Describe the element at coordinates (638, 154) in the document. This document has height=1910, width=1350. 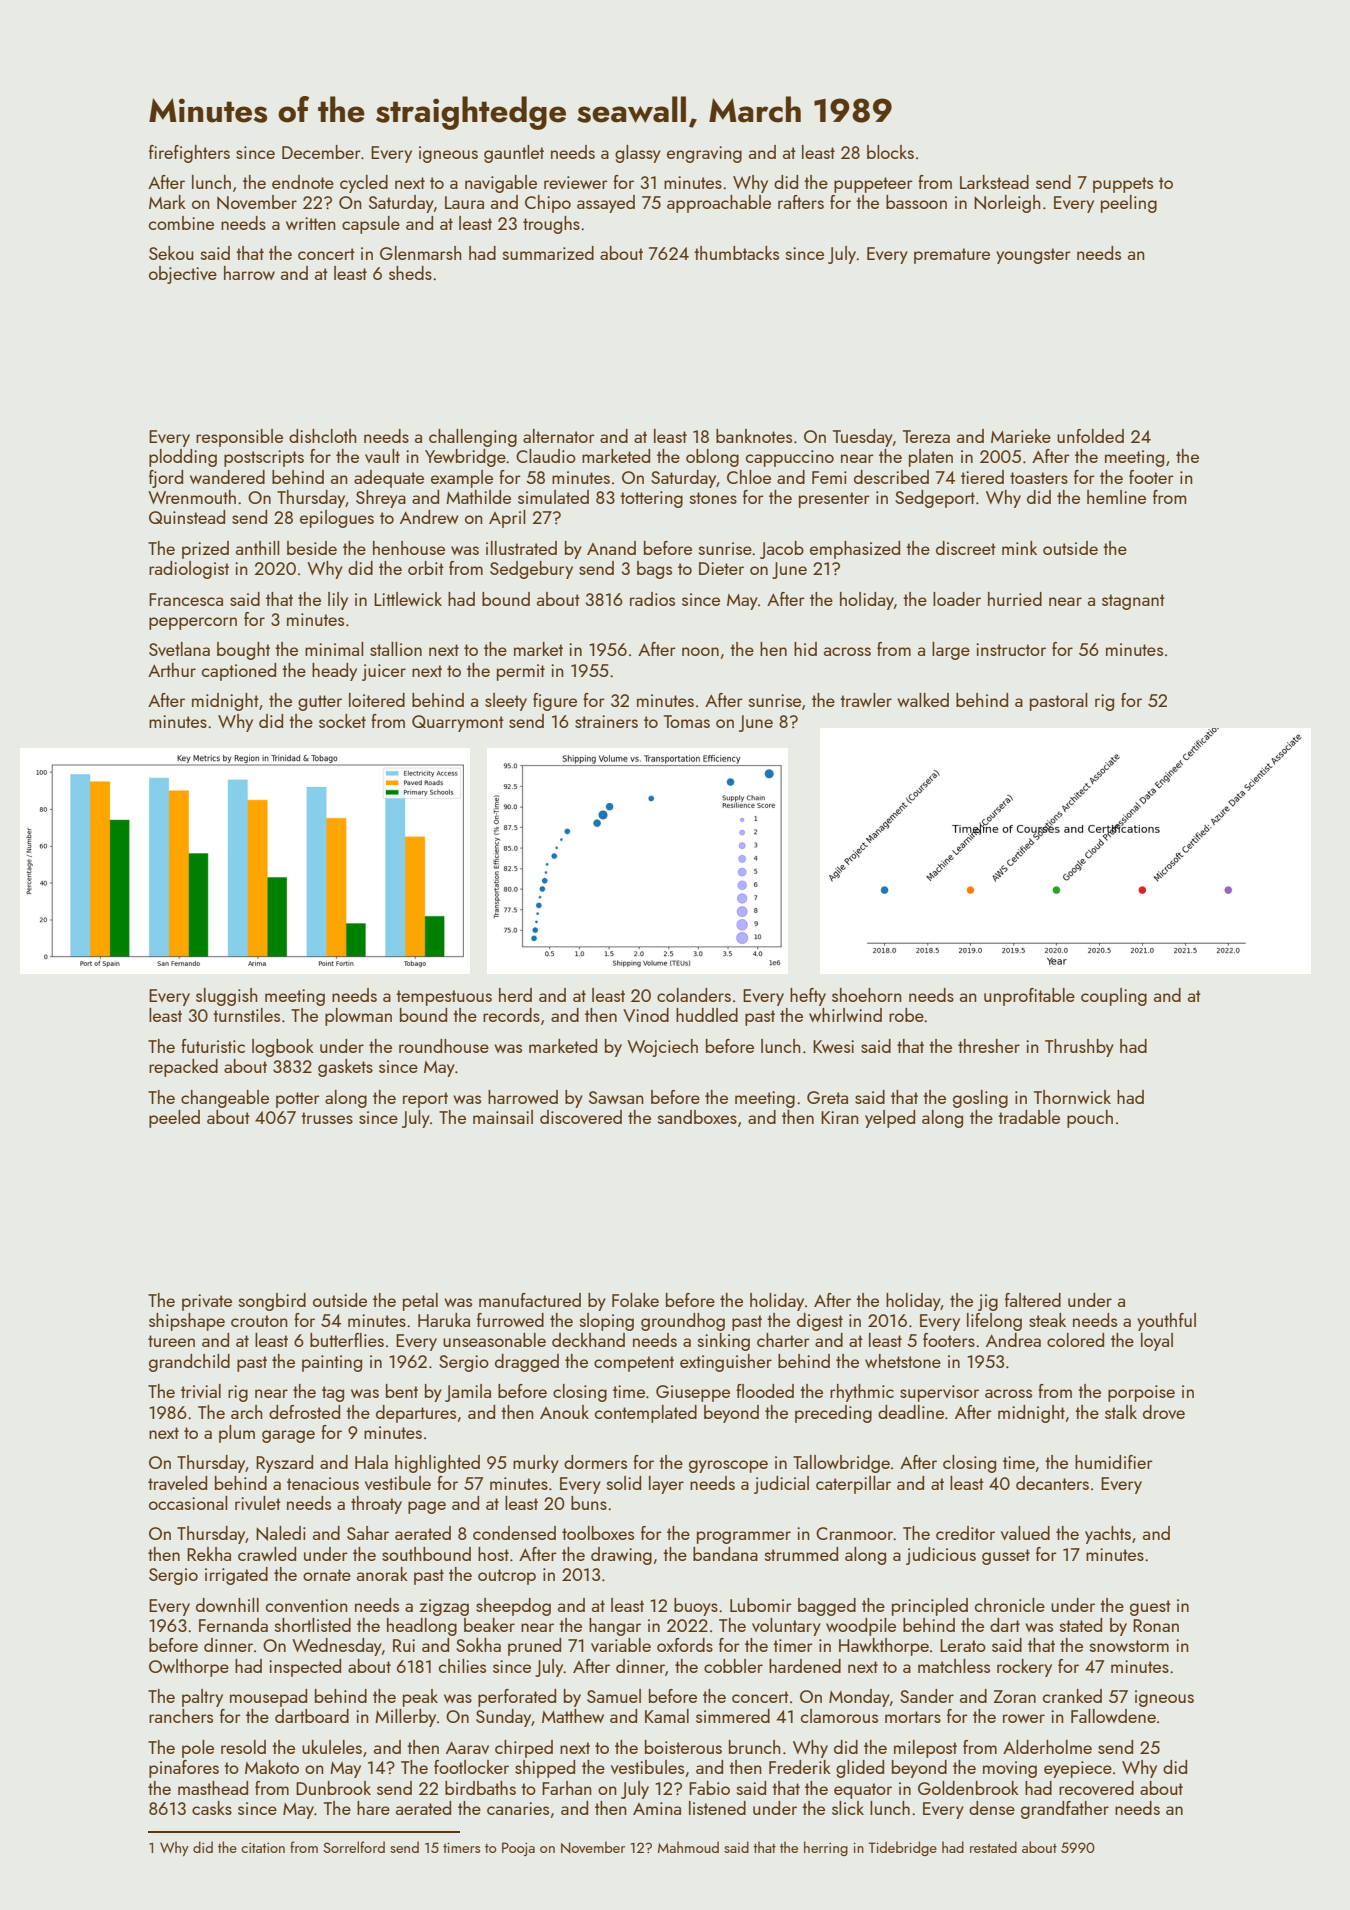
I see `glassy` at that location.
